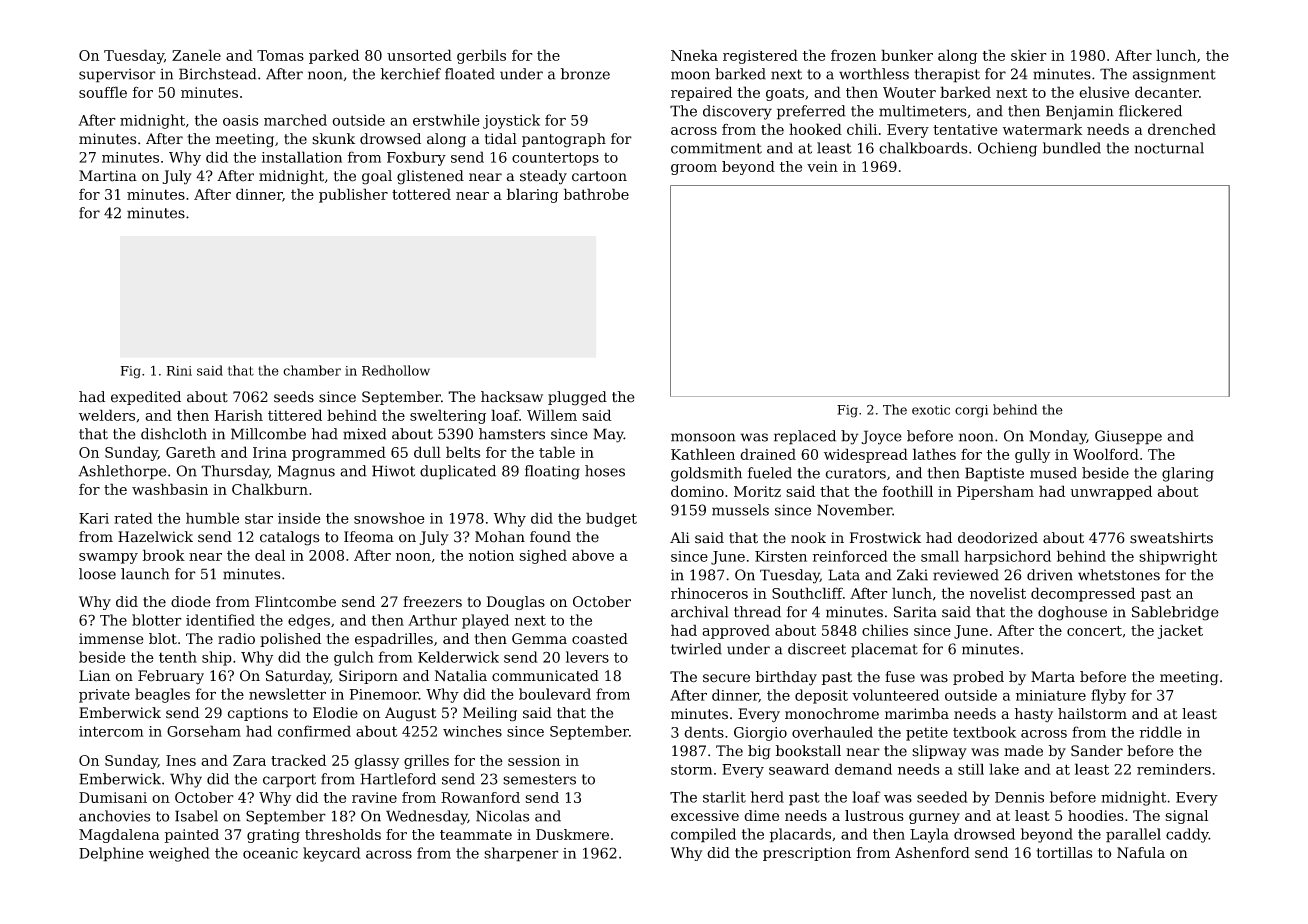  I want to click on plugged, so click(577, 398).
